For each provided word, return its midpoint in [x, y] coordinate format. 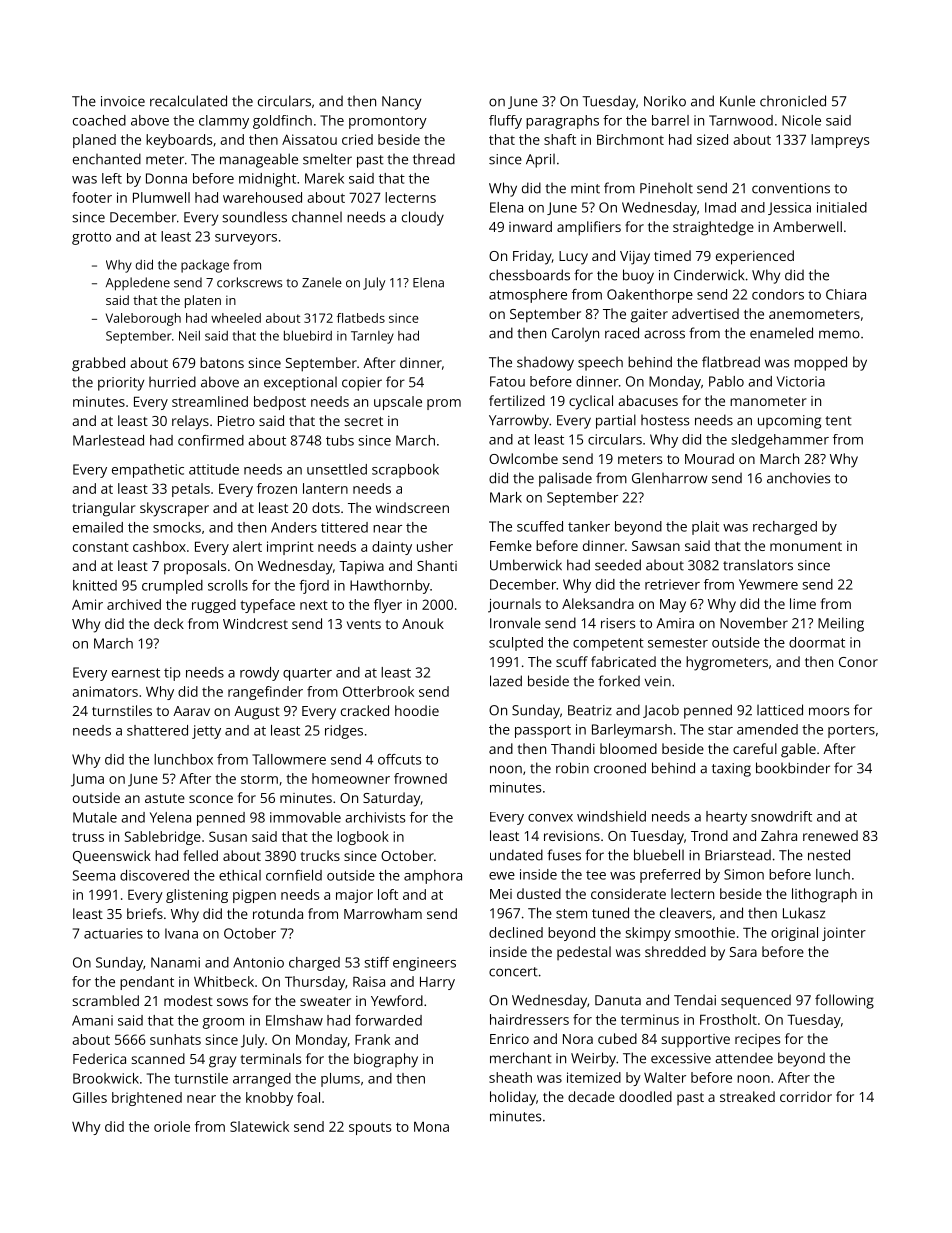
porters [851, 731]
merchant [521, 1058]
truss [88, 837]
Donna [166, 178]
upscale [398, 403]
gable [798, 750]
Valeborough [143, 319]
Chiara [846, 294]
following [844, 1001]
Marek [324, 178]
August [257, 713]
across [664, 334]
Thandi [573, 748]
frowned [420, 778]
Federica [99, 1058]
